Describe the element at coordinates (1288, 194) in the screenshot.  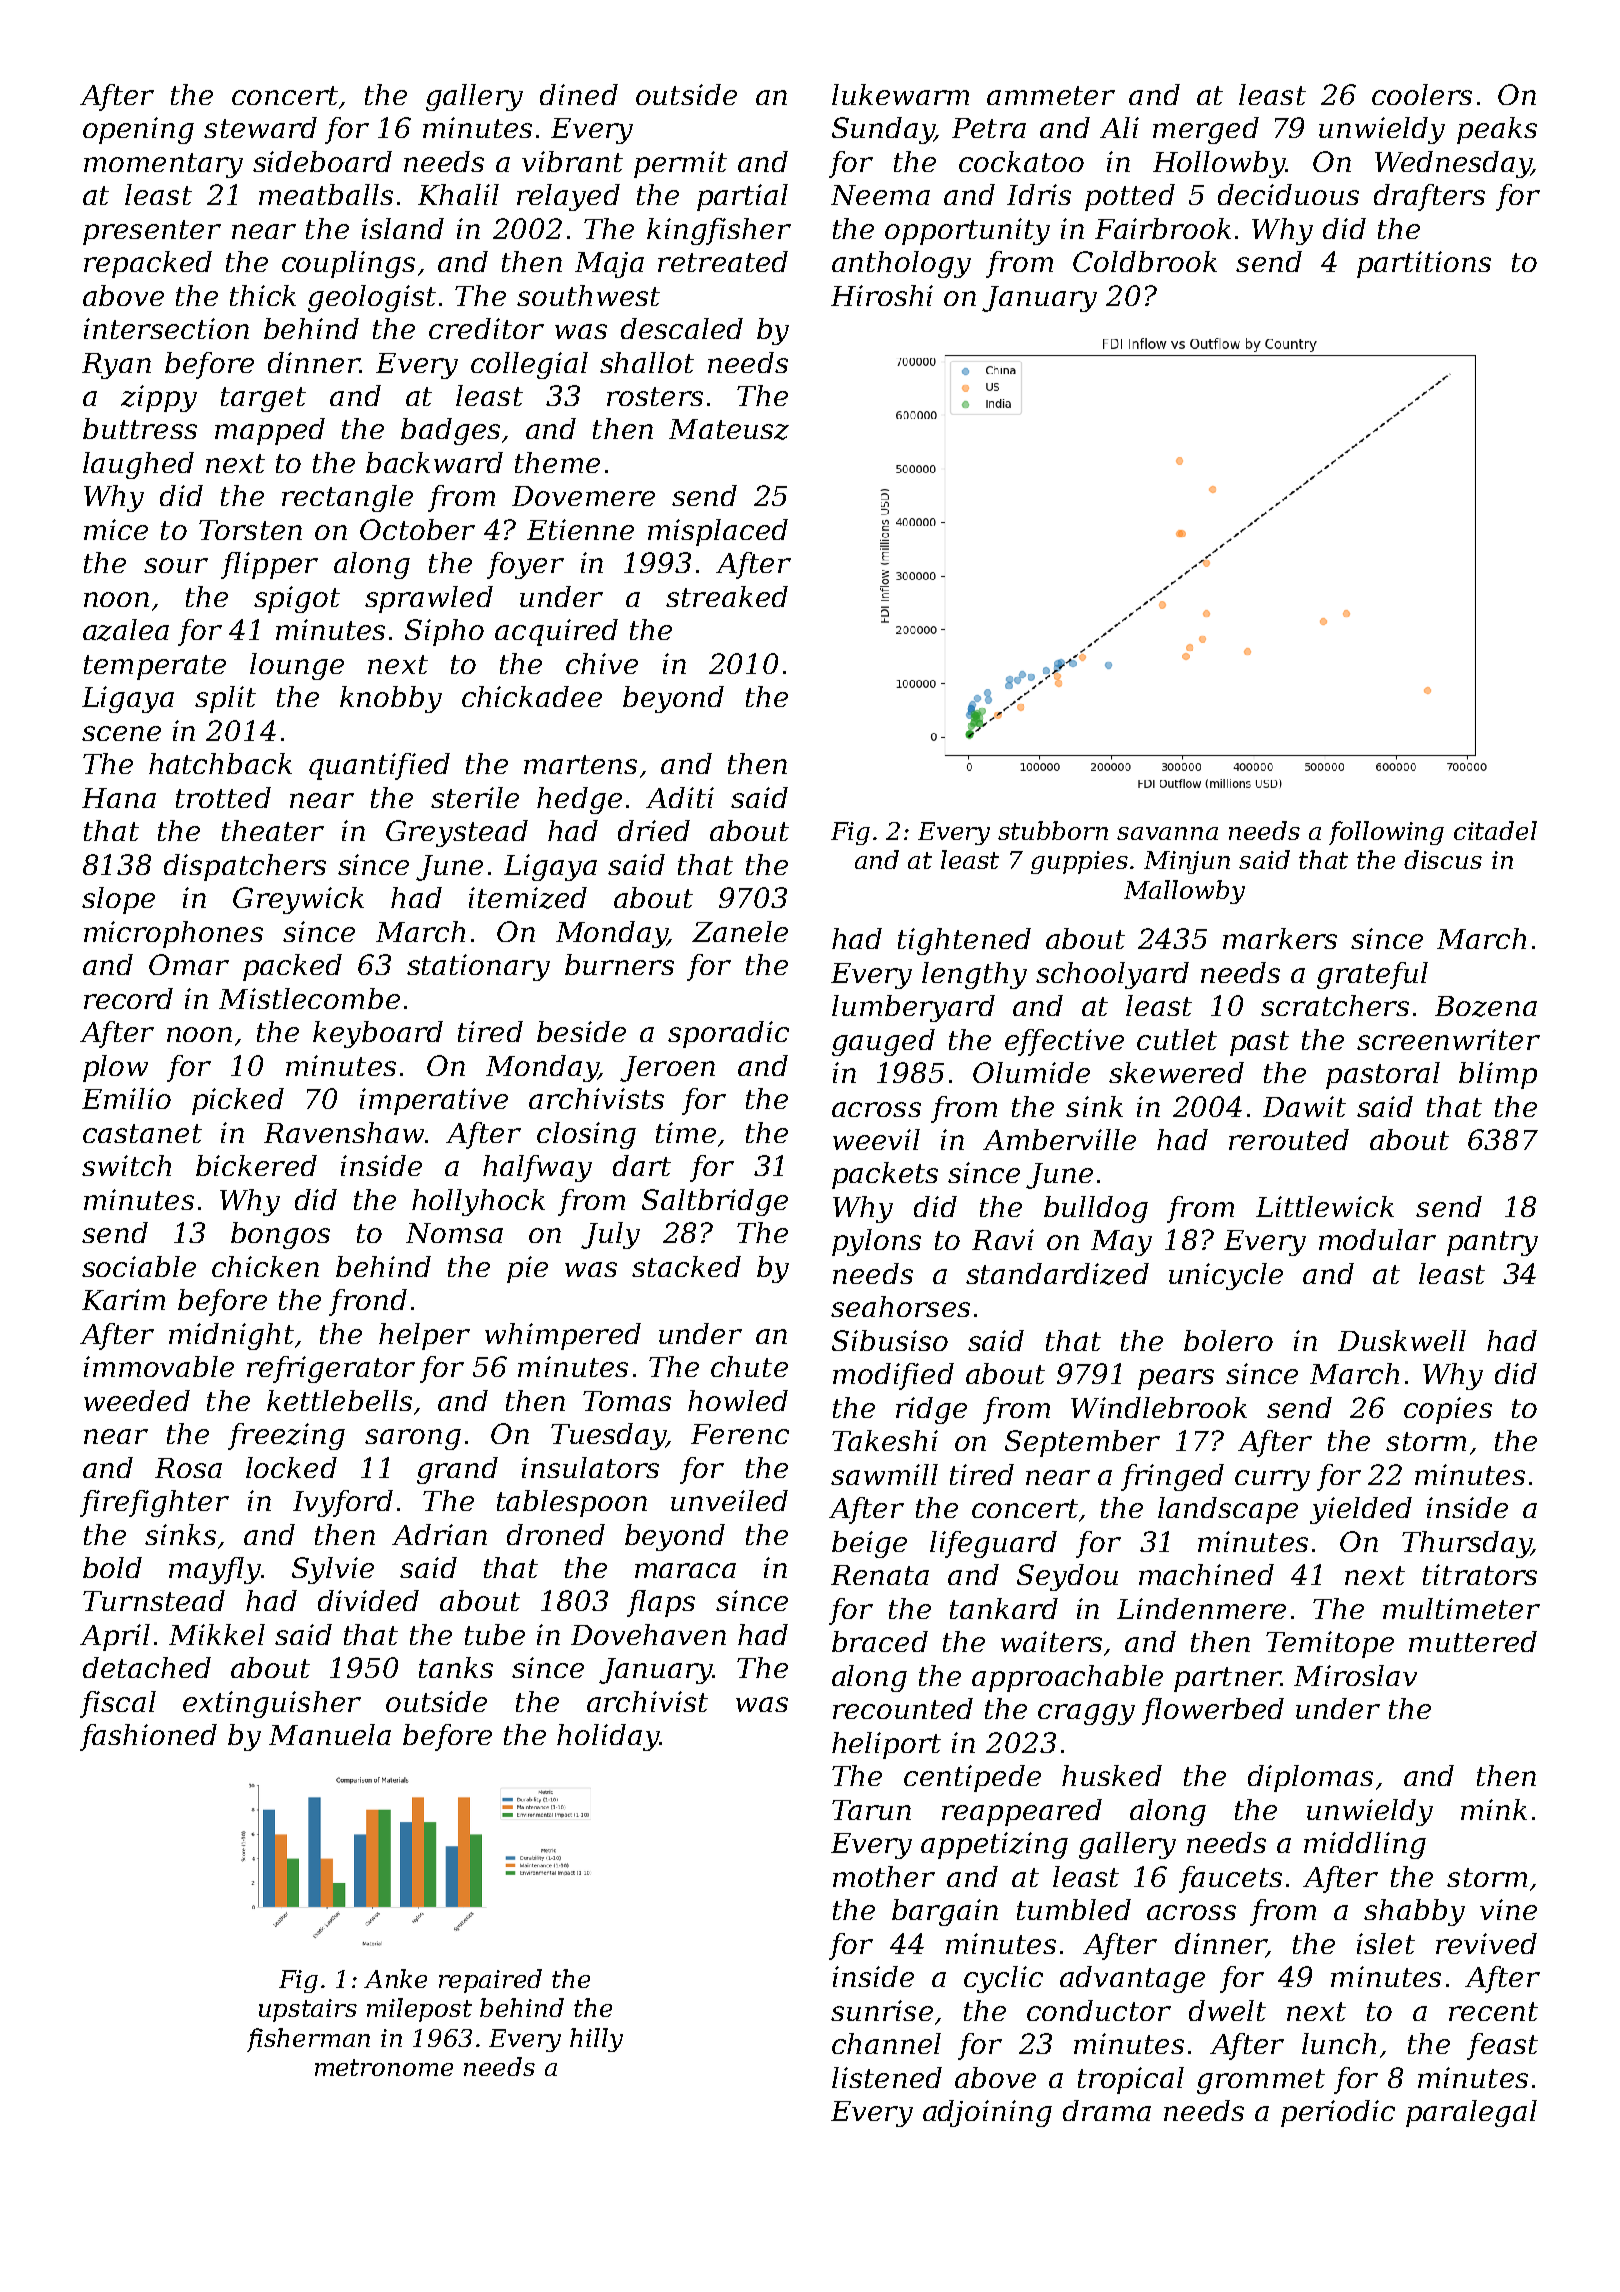
I see `deciduous` at that location.
